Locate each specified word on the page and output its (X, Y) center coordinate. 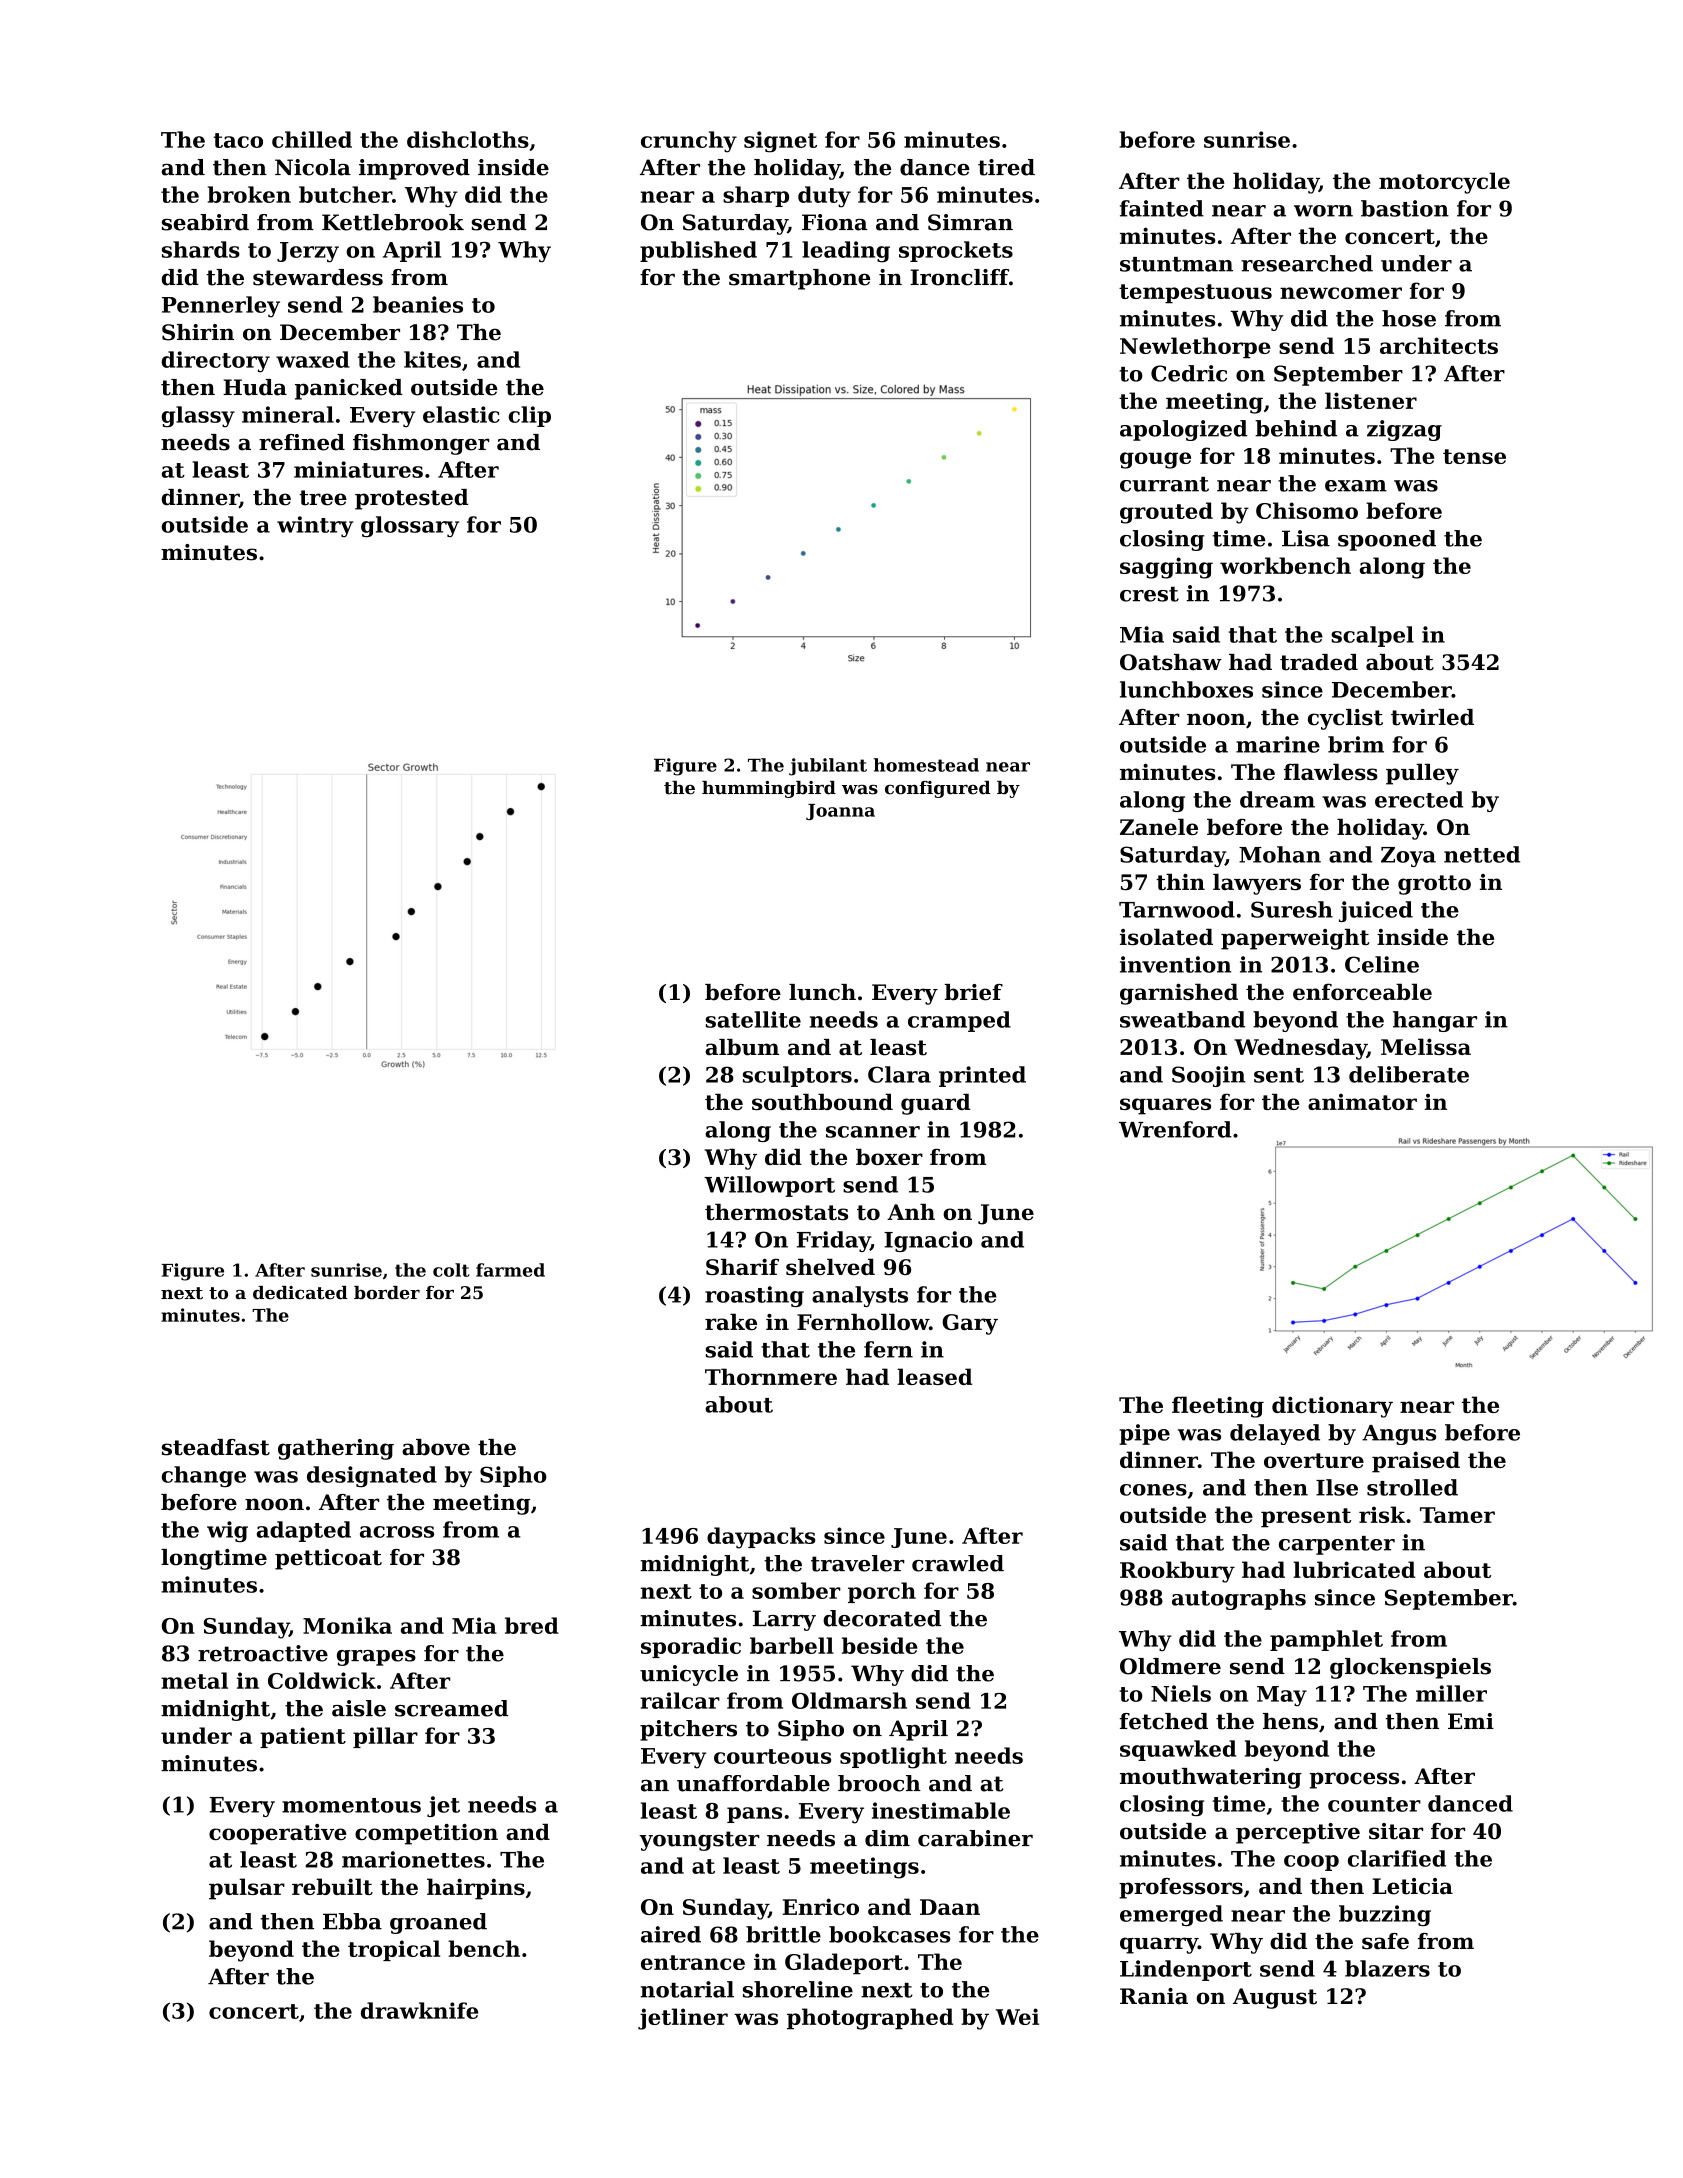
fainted (1162, 208)
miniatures (358, 469)
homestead (926, 765)
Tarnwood (1177, 909)
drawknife (419, 2010)
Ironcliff (959, 277)
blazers (1387, 1968)
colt (451, 1270)
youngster (699, 1841)
